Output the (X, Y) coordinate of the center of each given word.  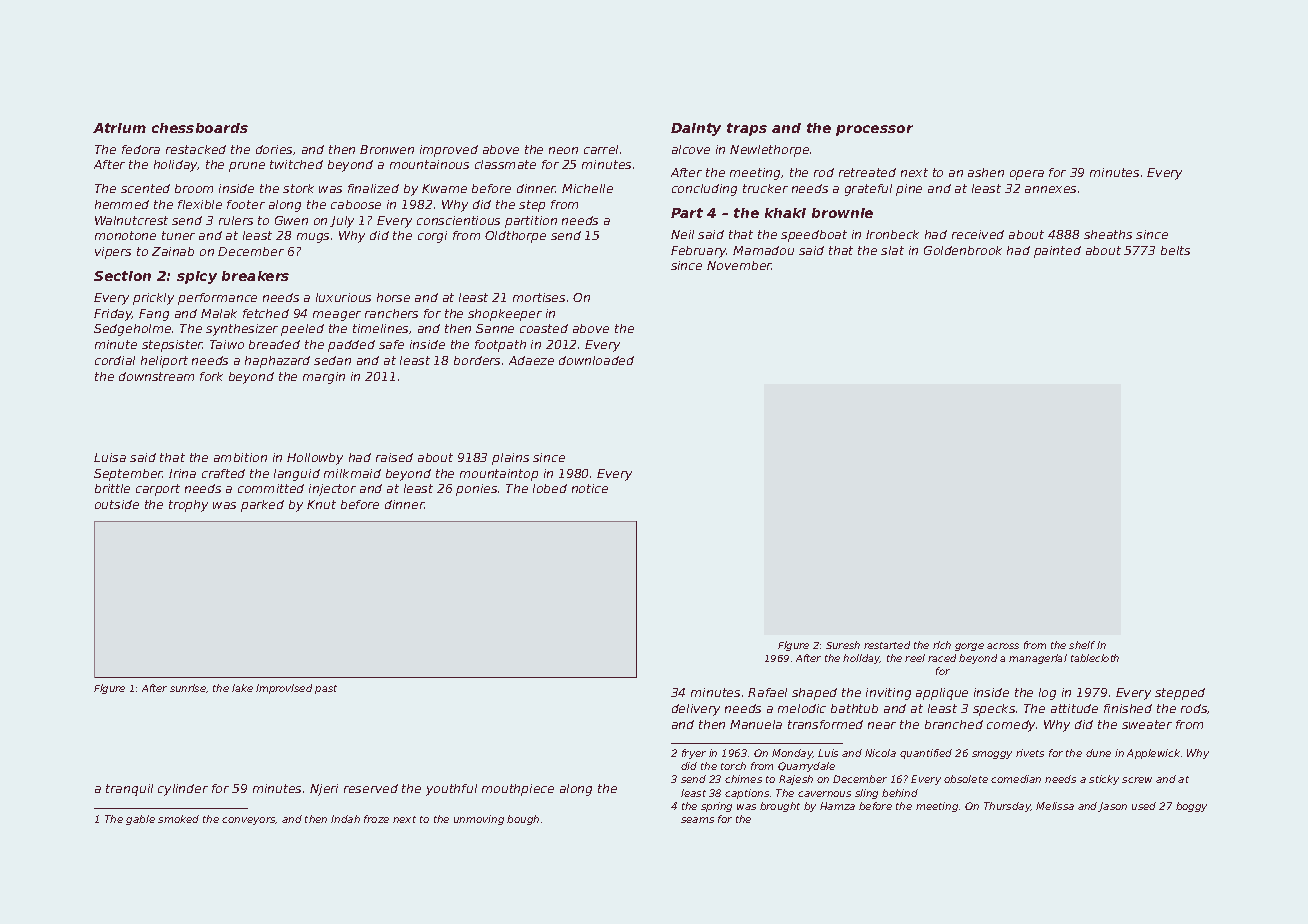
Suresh (843, 645)
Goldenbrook (963, 250)
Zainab (173, 251)
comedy (1011, 726)
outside (117, 504)
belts (1175, 250)
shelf (1082, 645)
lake (242, 688)
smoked (178, 819)
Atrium (119, 128)
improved (449, 151)
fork (211, 376)
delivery (696, 710)
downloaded (596, 360)
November (739, 265)
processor (874, 130)
